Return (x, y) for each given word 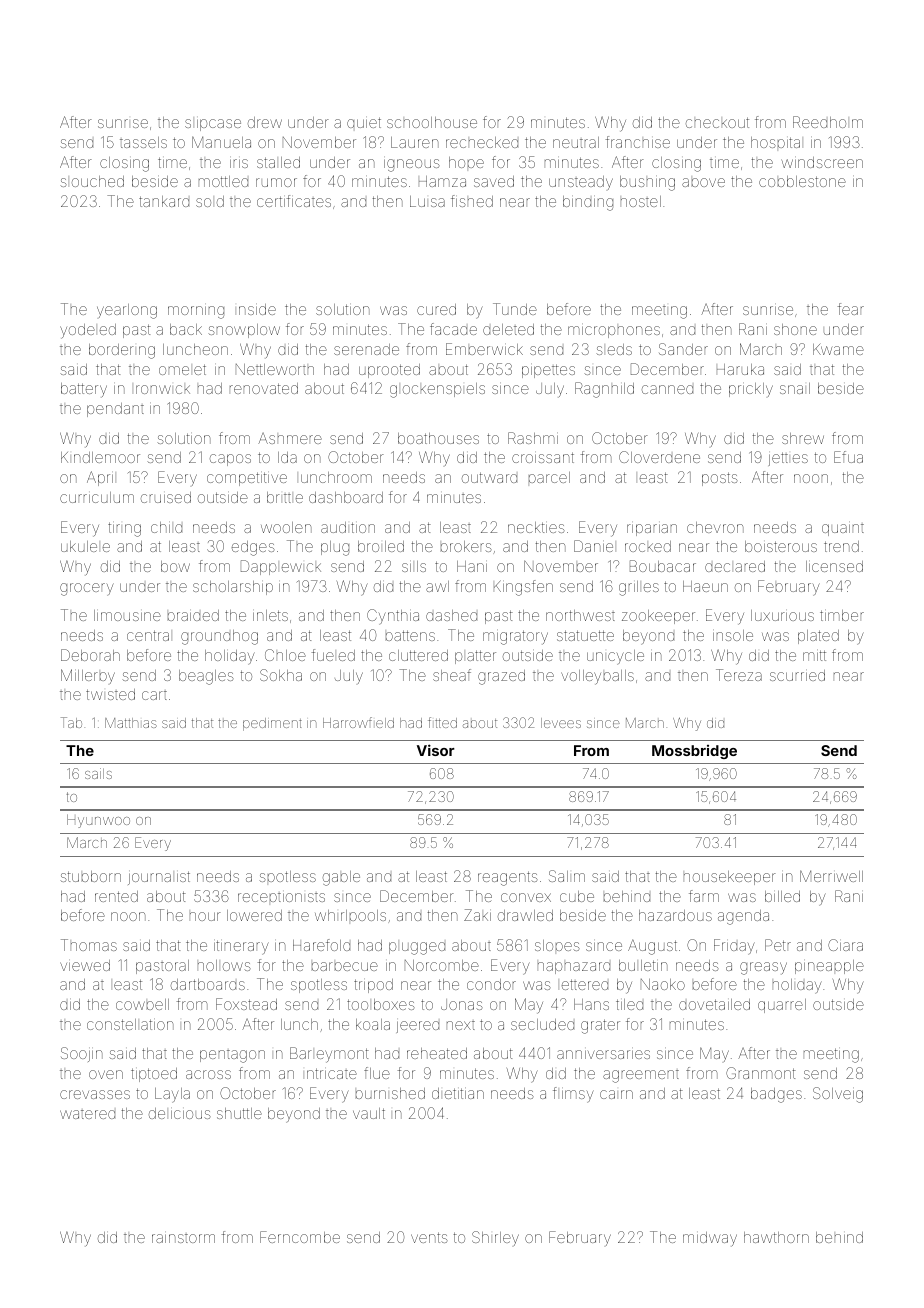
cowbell (142, 1004)
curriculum (97, 497)
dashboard (346, 497)
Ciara (845, 945)
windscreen (822, 162)
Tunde (515, 309)
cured (436, 309)
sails (98, 773)
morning (196, 312)
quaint (843, 530)
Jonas (462, 1004)
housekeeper (730, 878)
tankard (164, 201)
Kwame (838, 349)
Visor (436, 750)
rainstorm (183, 1238)
